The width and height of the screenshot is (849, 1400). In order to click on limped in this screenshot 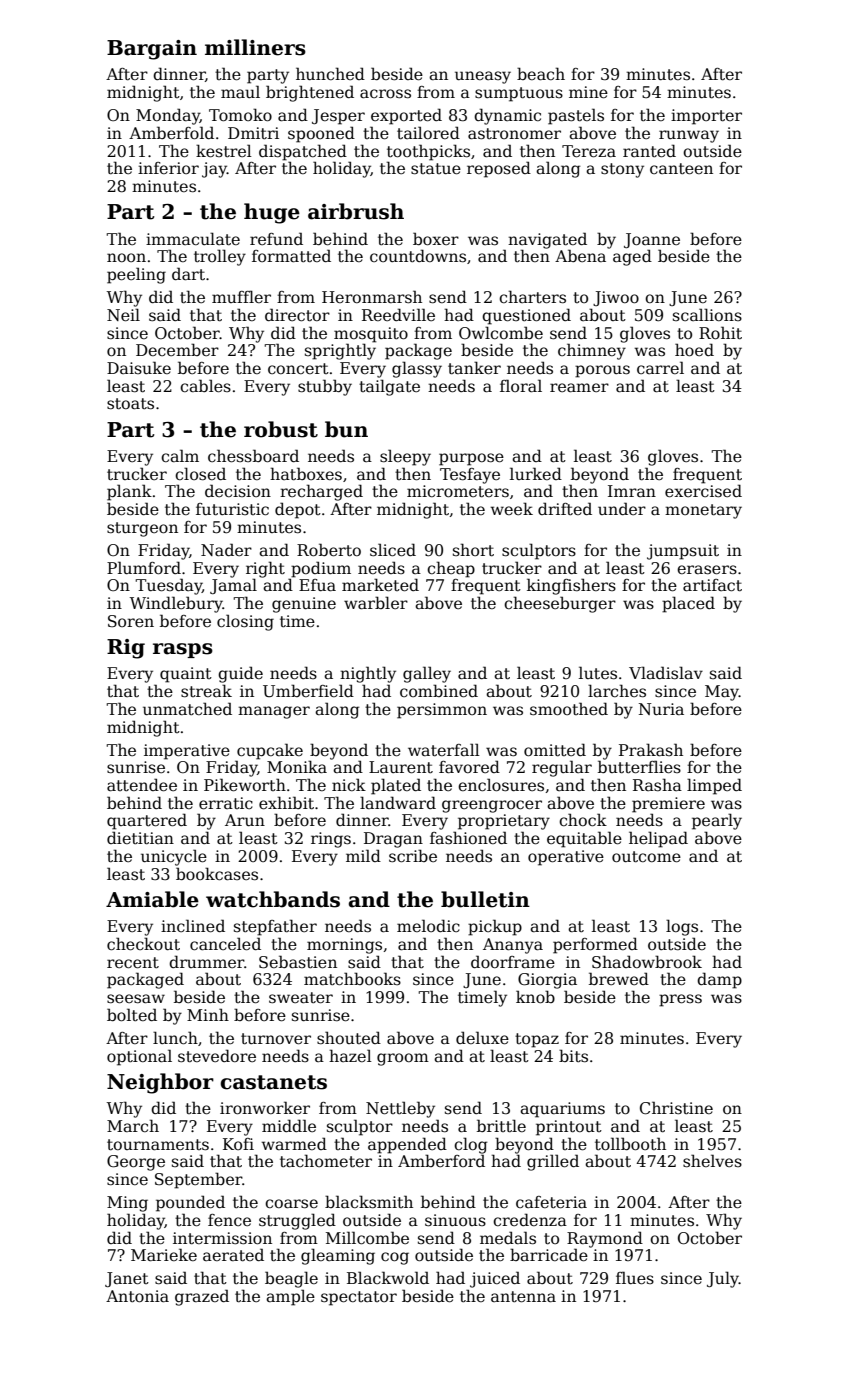, I will do `click(714, 786)`.
